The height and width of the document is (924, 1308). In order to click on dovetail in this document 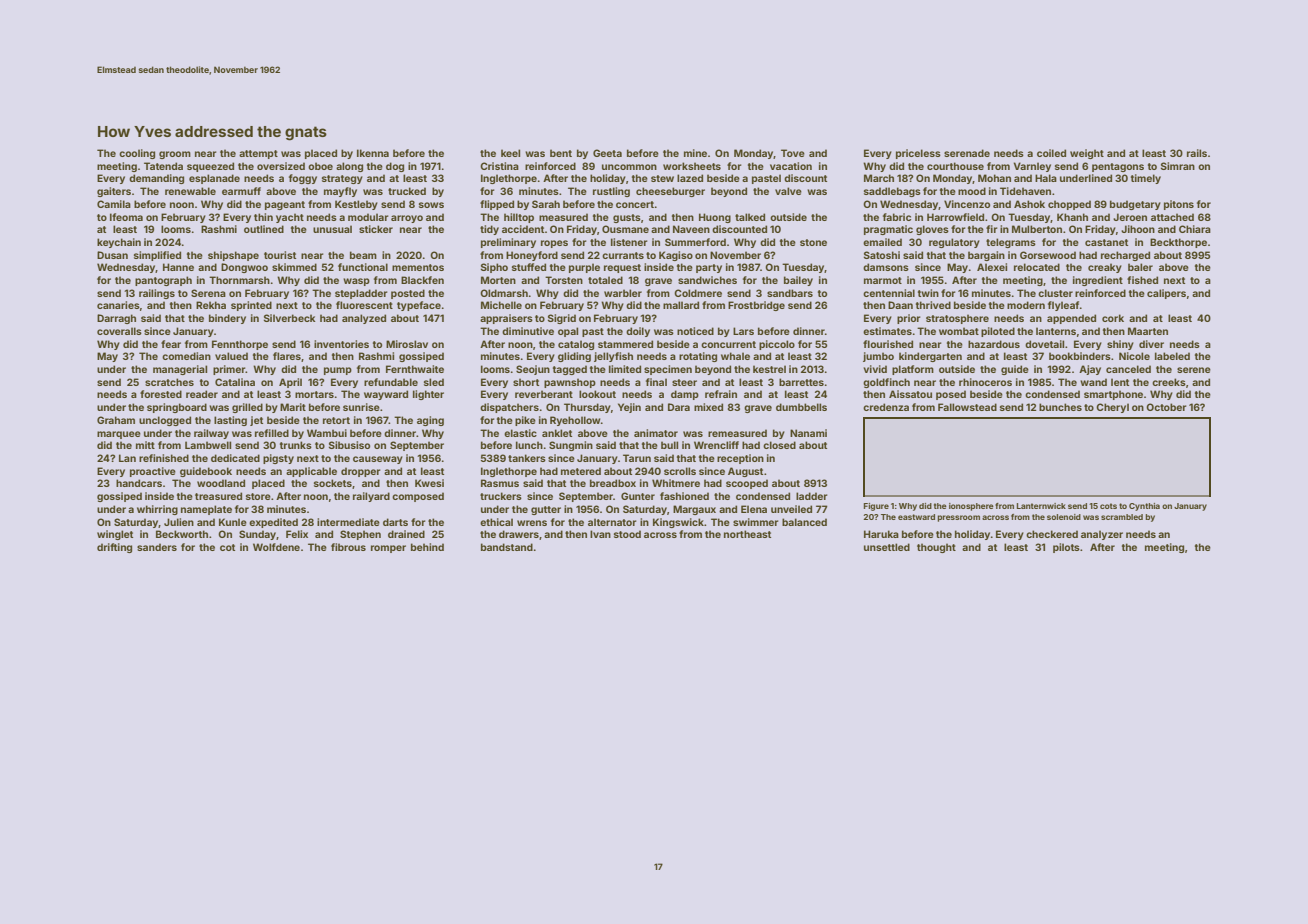, I will do `click(1044, 344)`.
